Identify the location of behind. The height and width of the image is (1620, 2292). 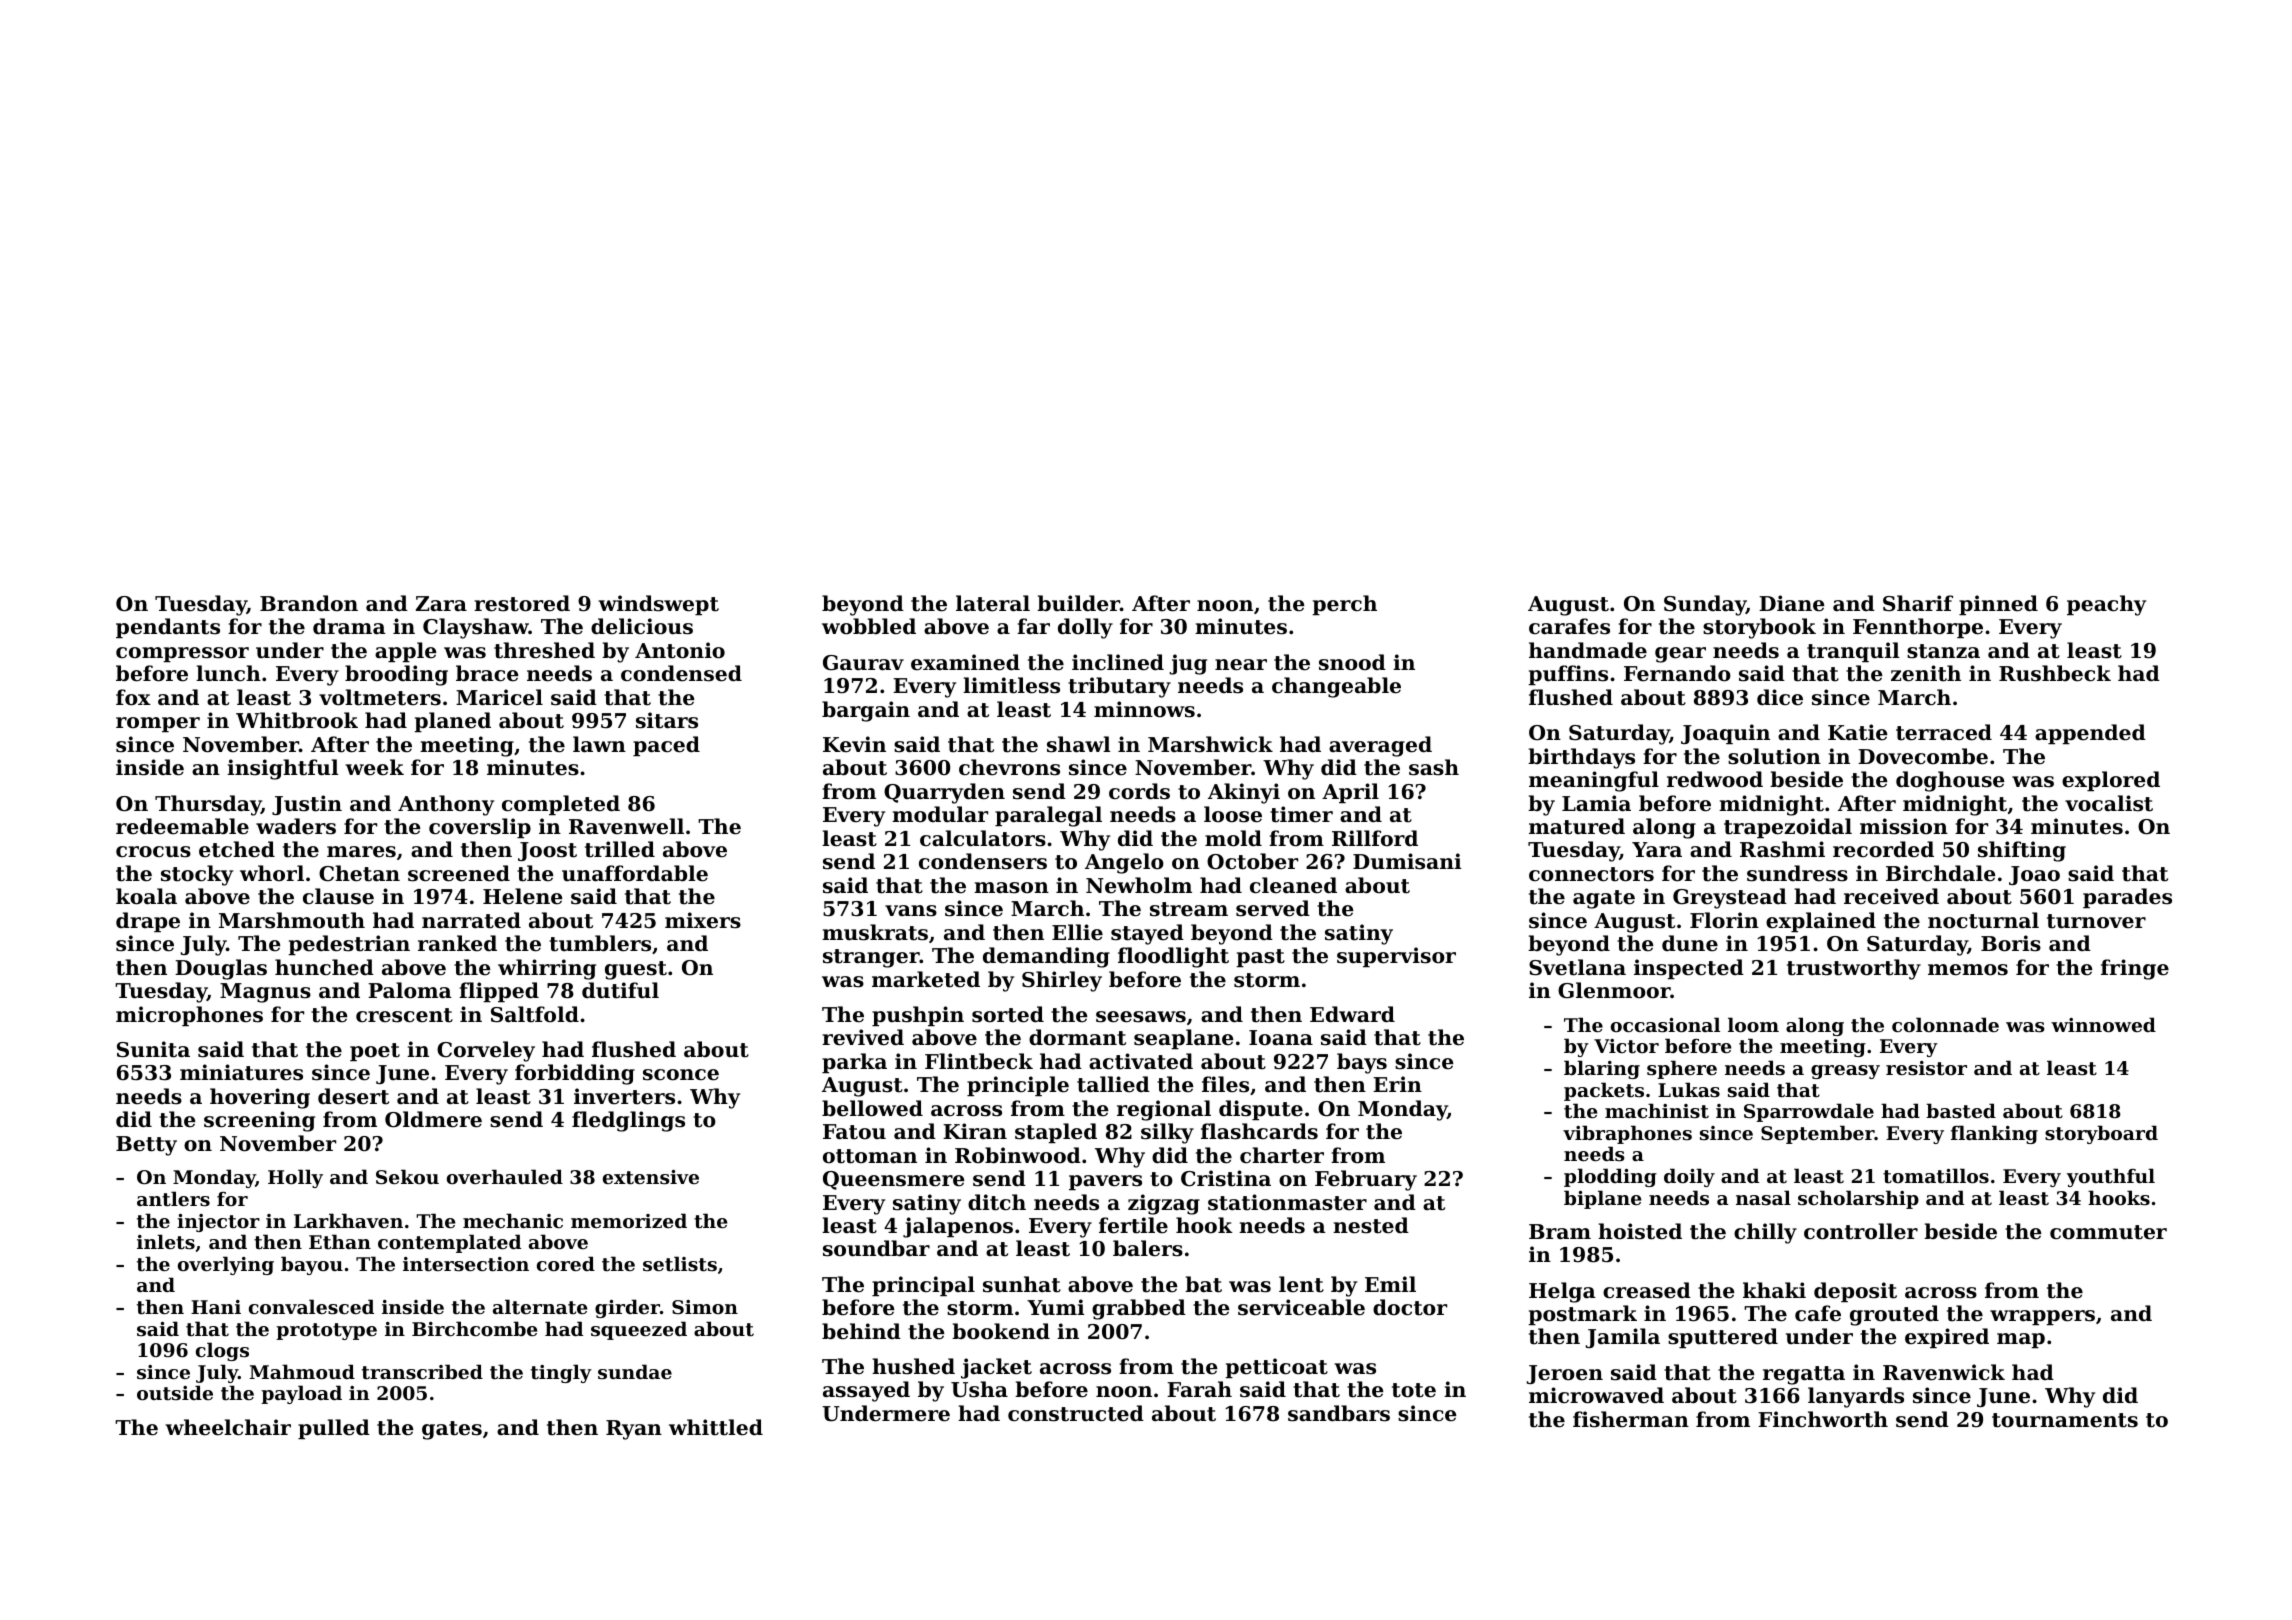
(861, 1331).
